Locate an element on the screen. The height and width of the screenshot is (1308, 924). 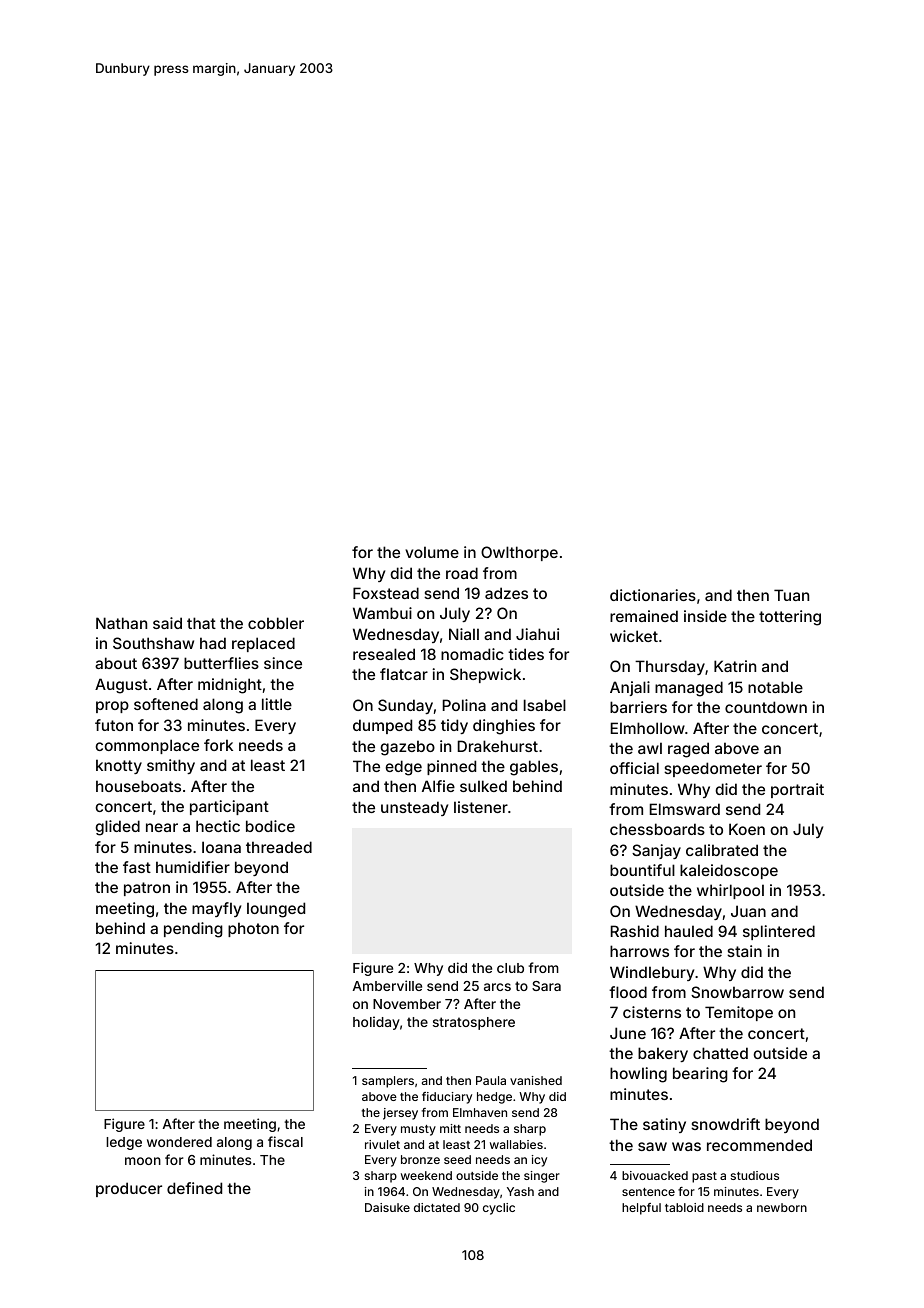
Polina is located at coordinates (464, 705).
